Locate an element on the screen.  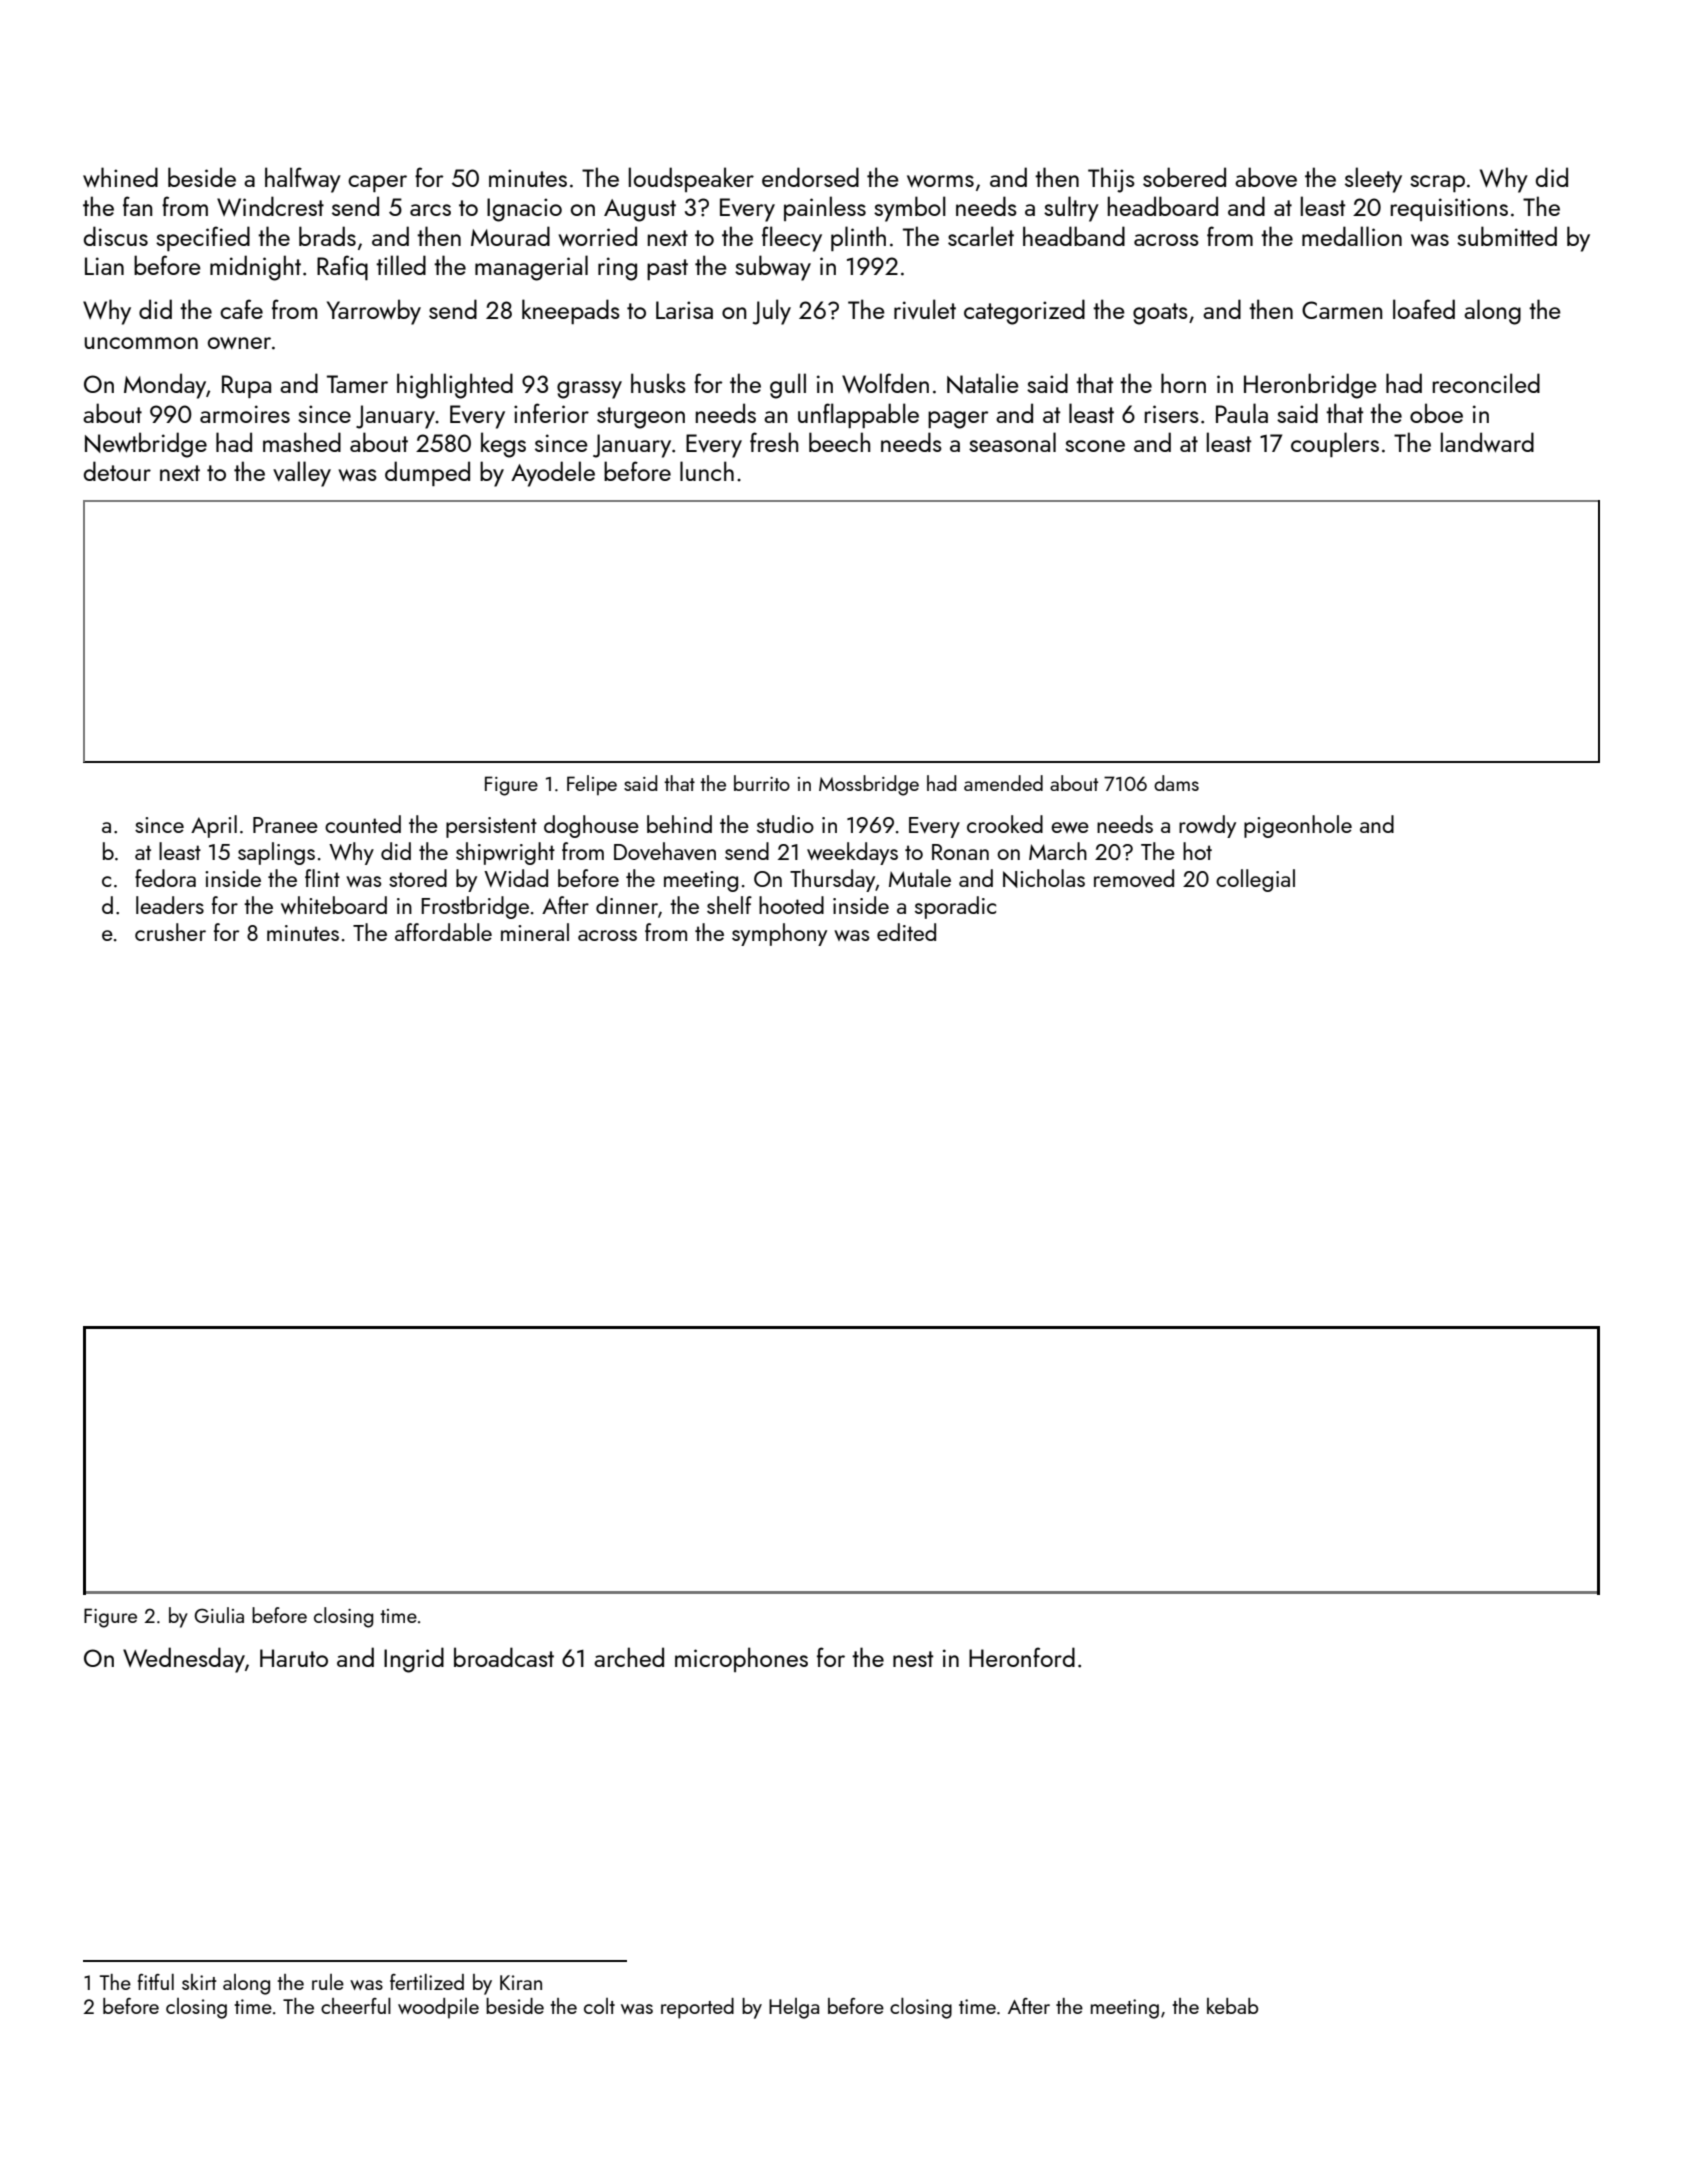
Wednesday is located at coordinates (184, 1660).
